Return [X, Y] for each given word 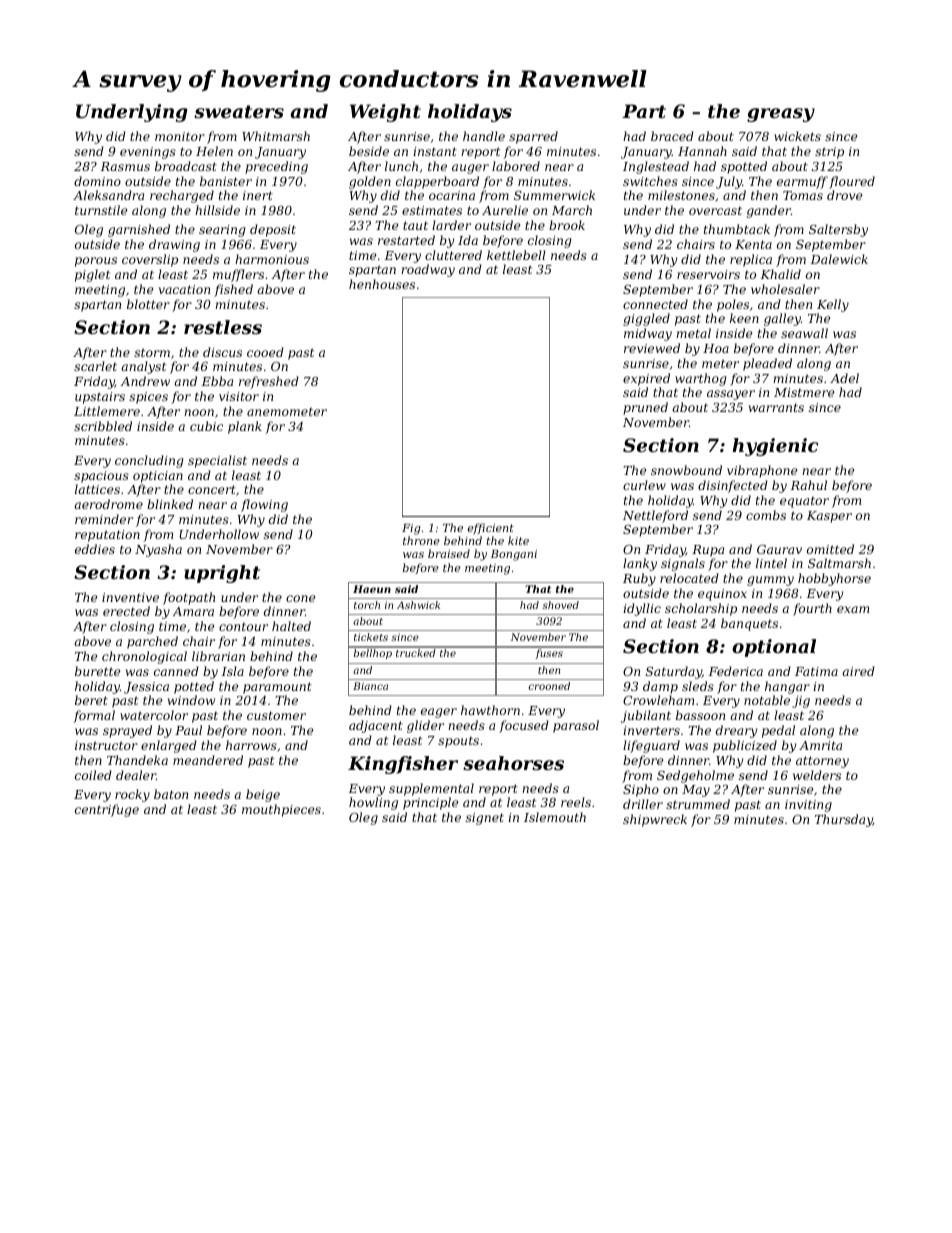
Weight [385, 113]
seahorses [513, 763]
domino [97, 181]
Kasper [829, 517]
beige [263, 795]
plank [245, 427]
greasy [781, 115]
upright [222, 574]
